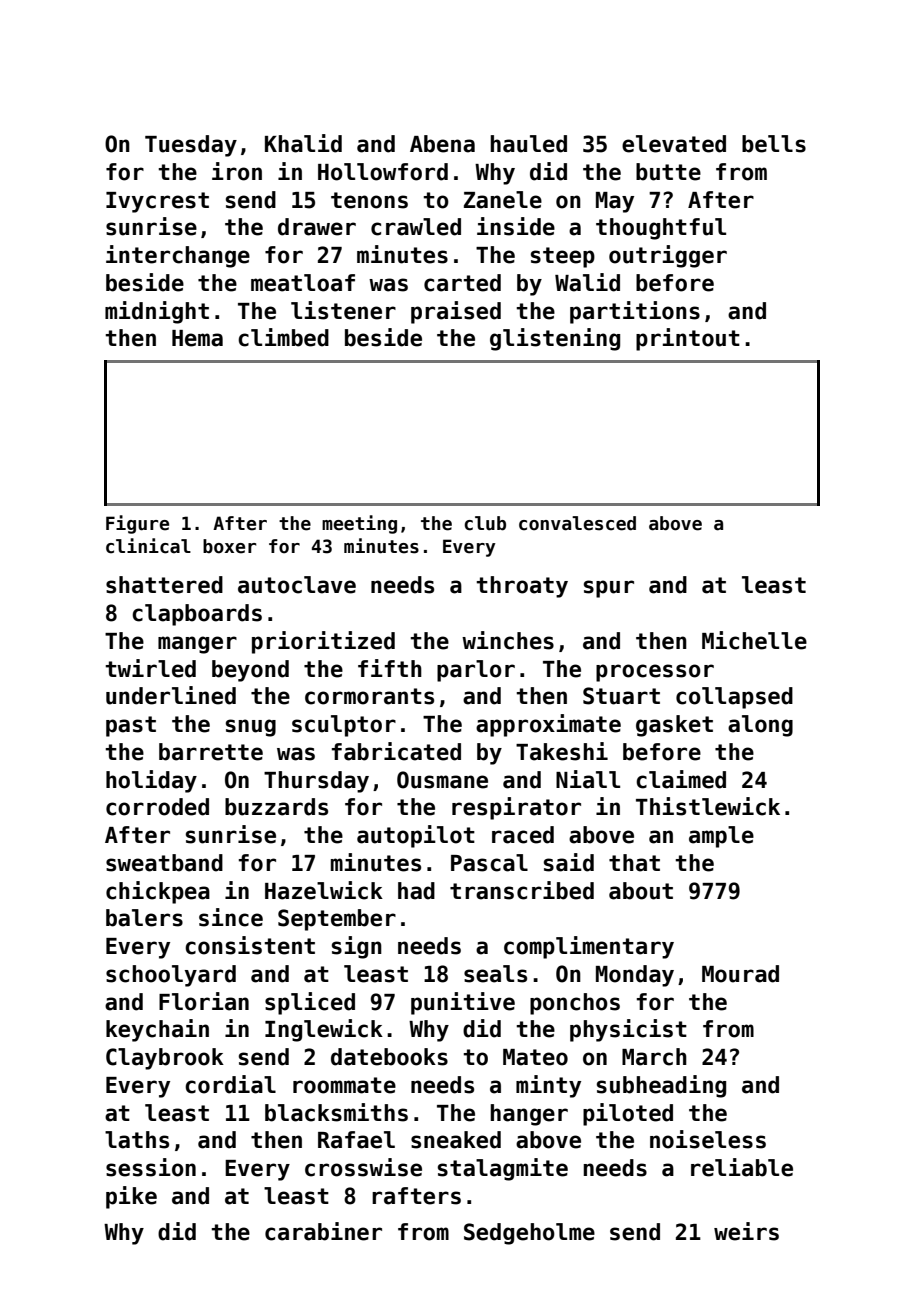  I want to click on bells, so click(774, 144).
